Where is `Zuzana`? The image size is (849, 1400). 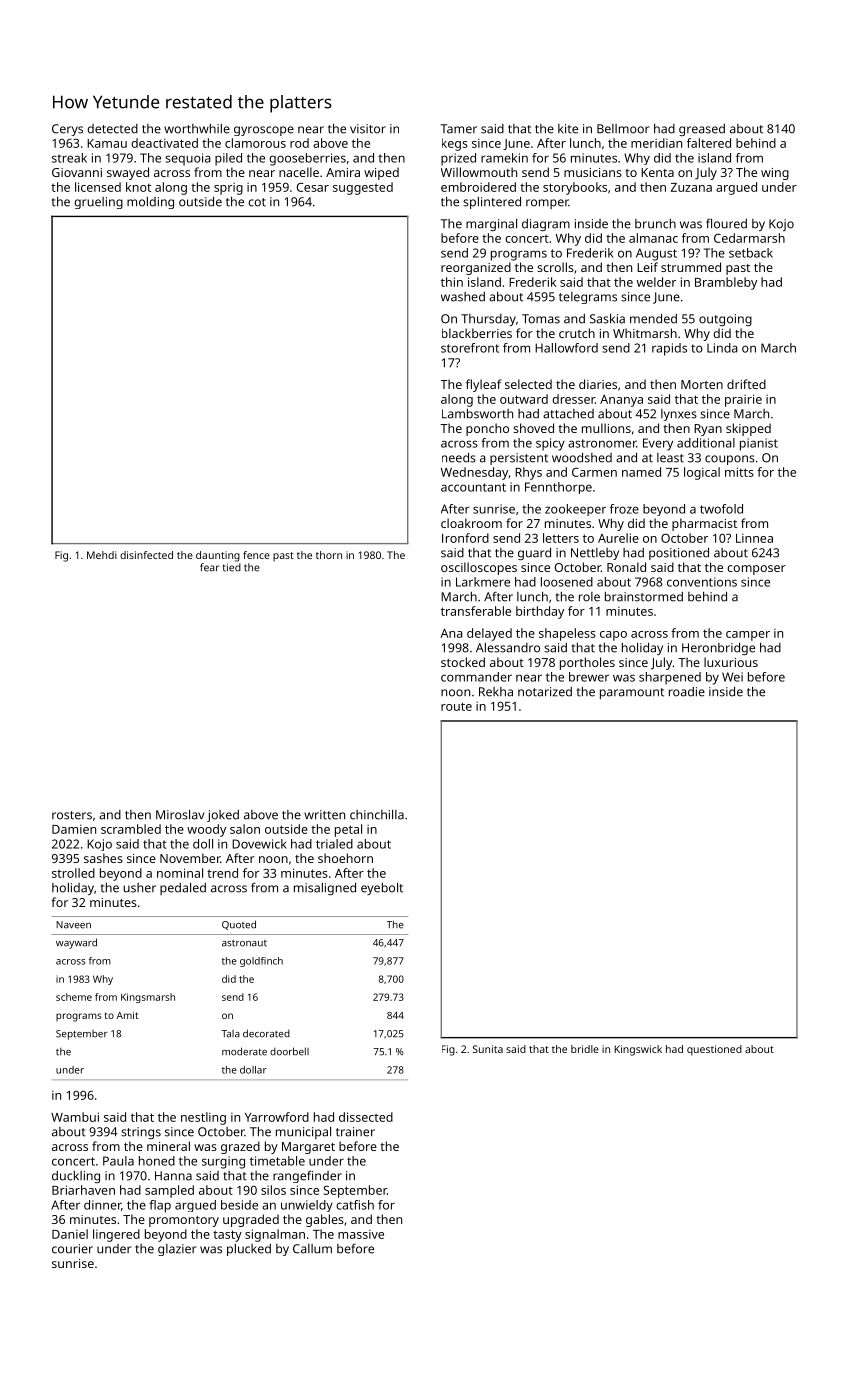
Zuzana is located at coordinates (691, 187).
